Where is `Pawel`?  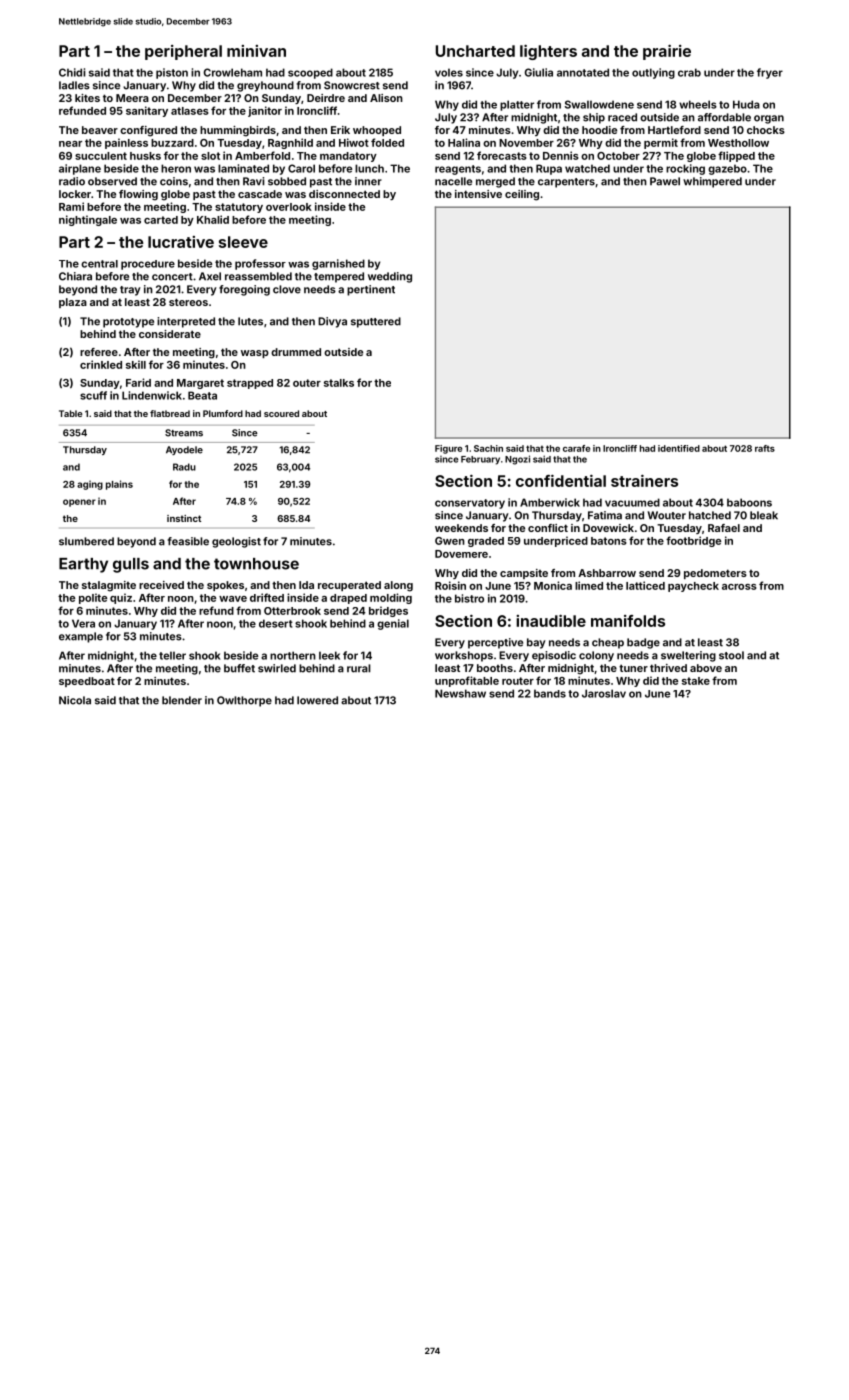 Pawel is located at coordinates (665, 181).
